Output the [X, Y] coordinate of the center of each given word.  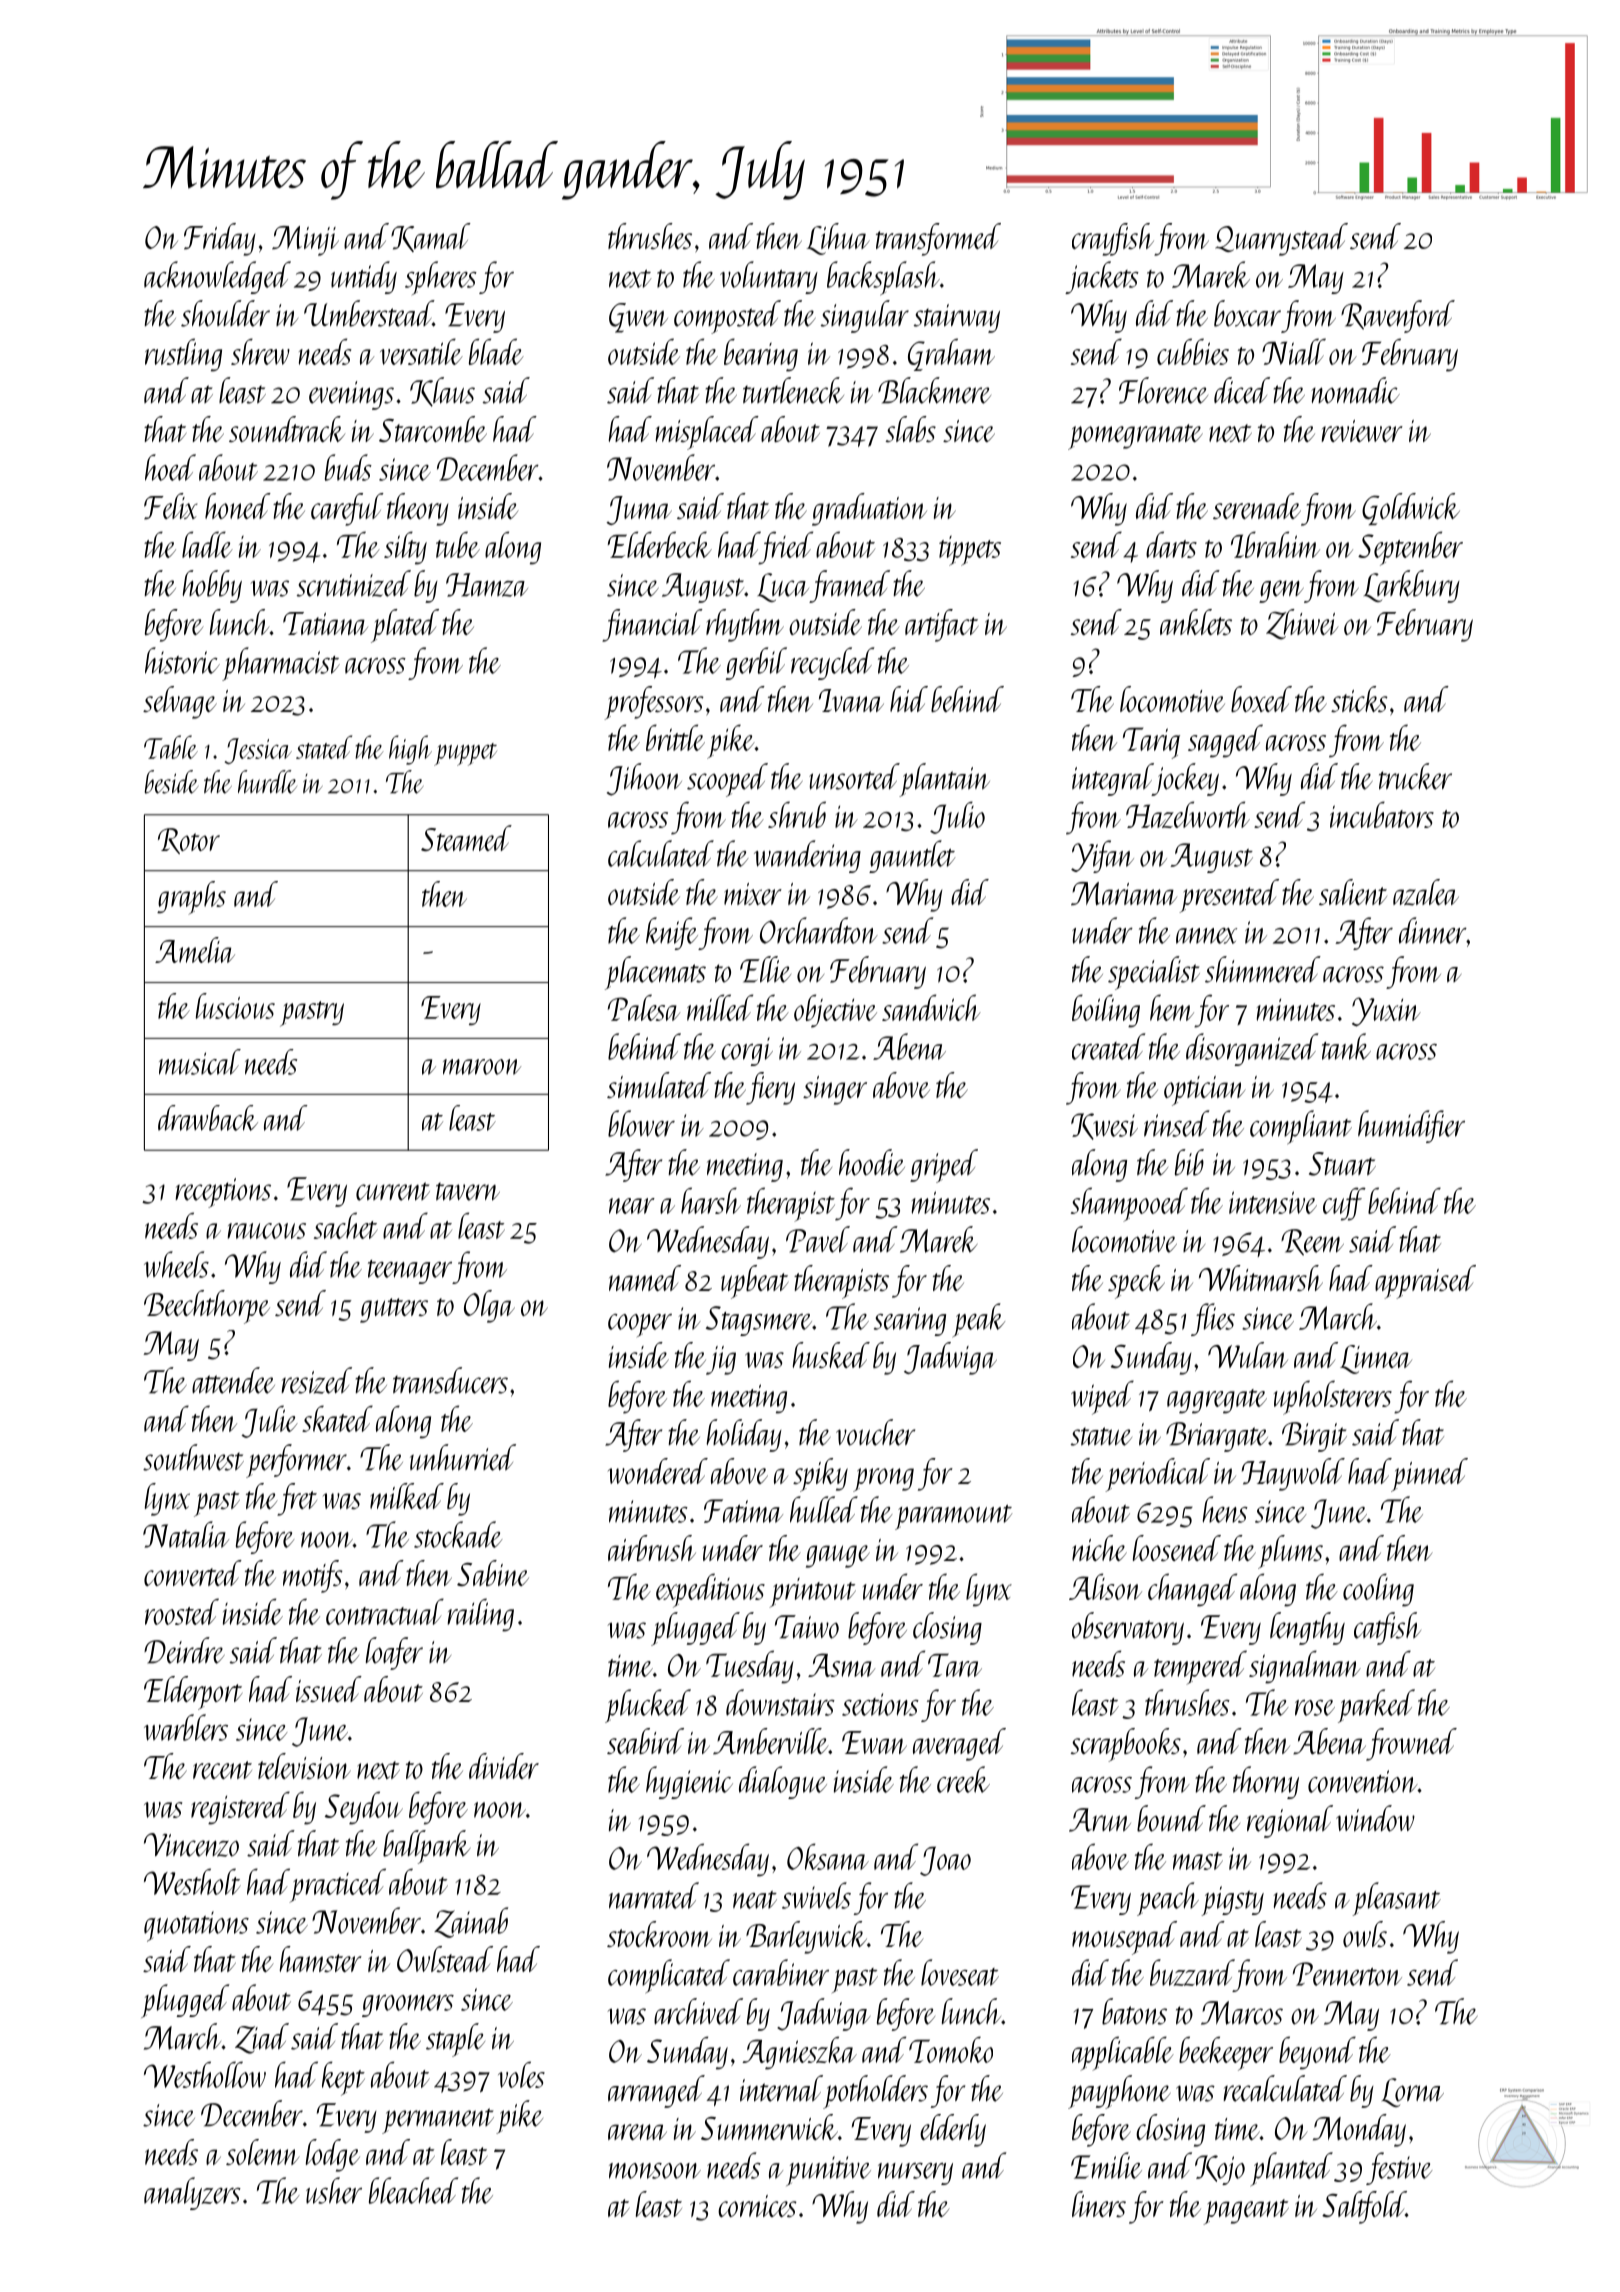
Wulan [1248, 1355]
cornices [757, 2206]
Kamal [431, 237]
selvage [180, 702]
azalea [1426, 892]
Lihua [838, 239]
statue [1101, 1436]
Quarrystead [1281, 239]
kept [343, 2078]
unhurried [463, 1457]
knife [672, 933]
